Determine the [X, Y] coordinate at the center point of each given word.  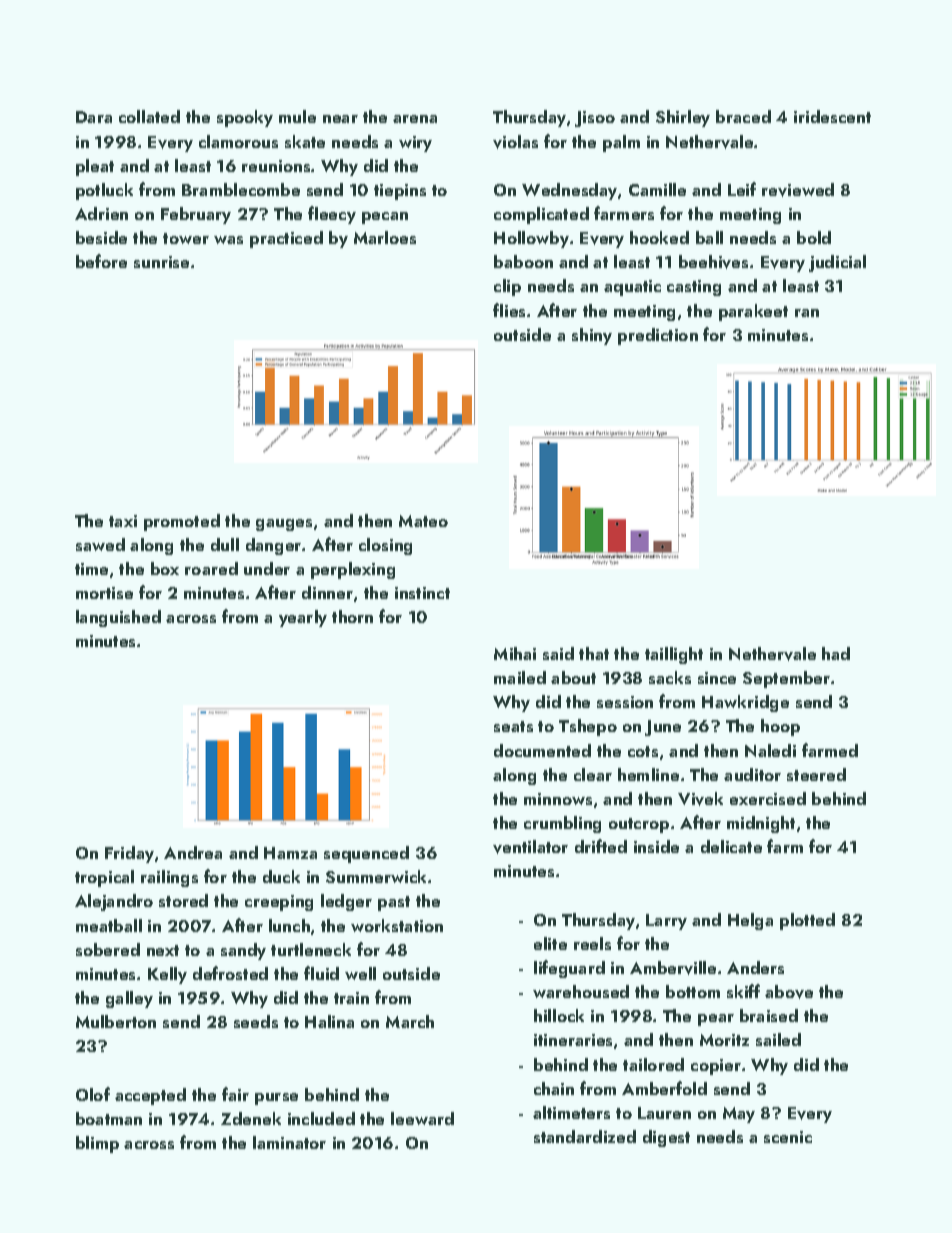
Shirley [683, 118]
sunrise [161, 262]
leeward [422, 1118]
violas [515, 142]
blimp [97, 1144]
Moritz [724, 1040]
